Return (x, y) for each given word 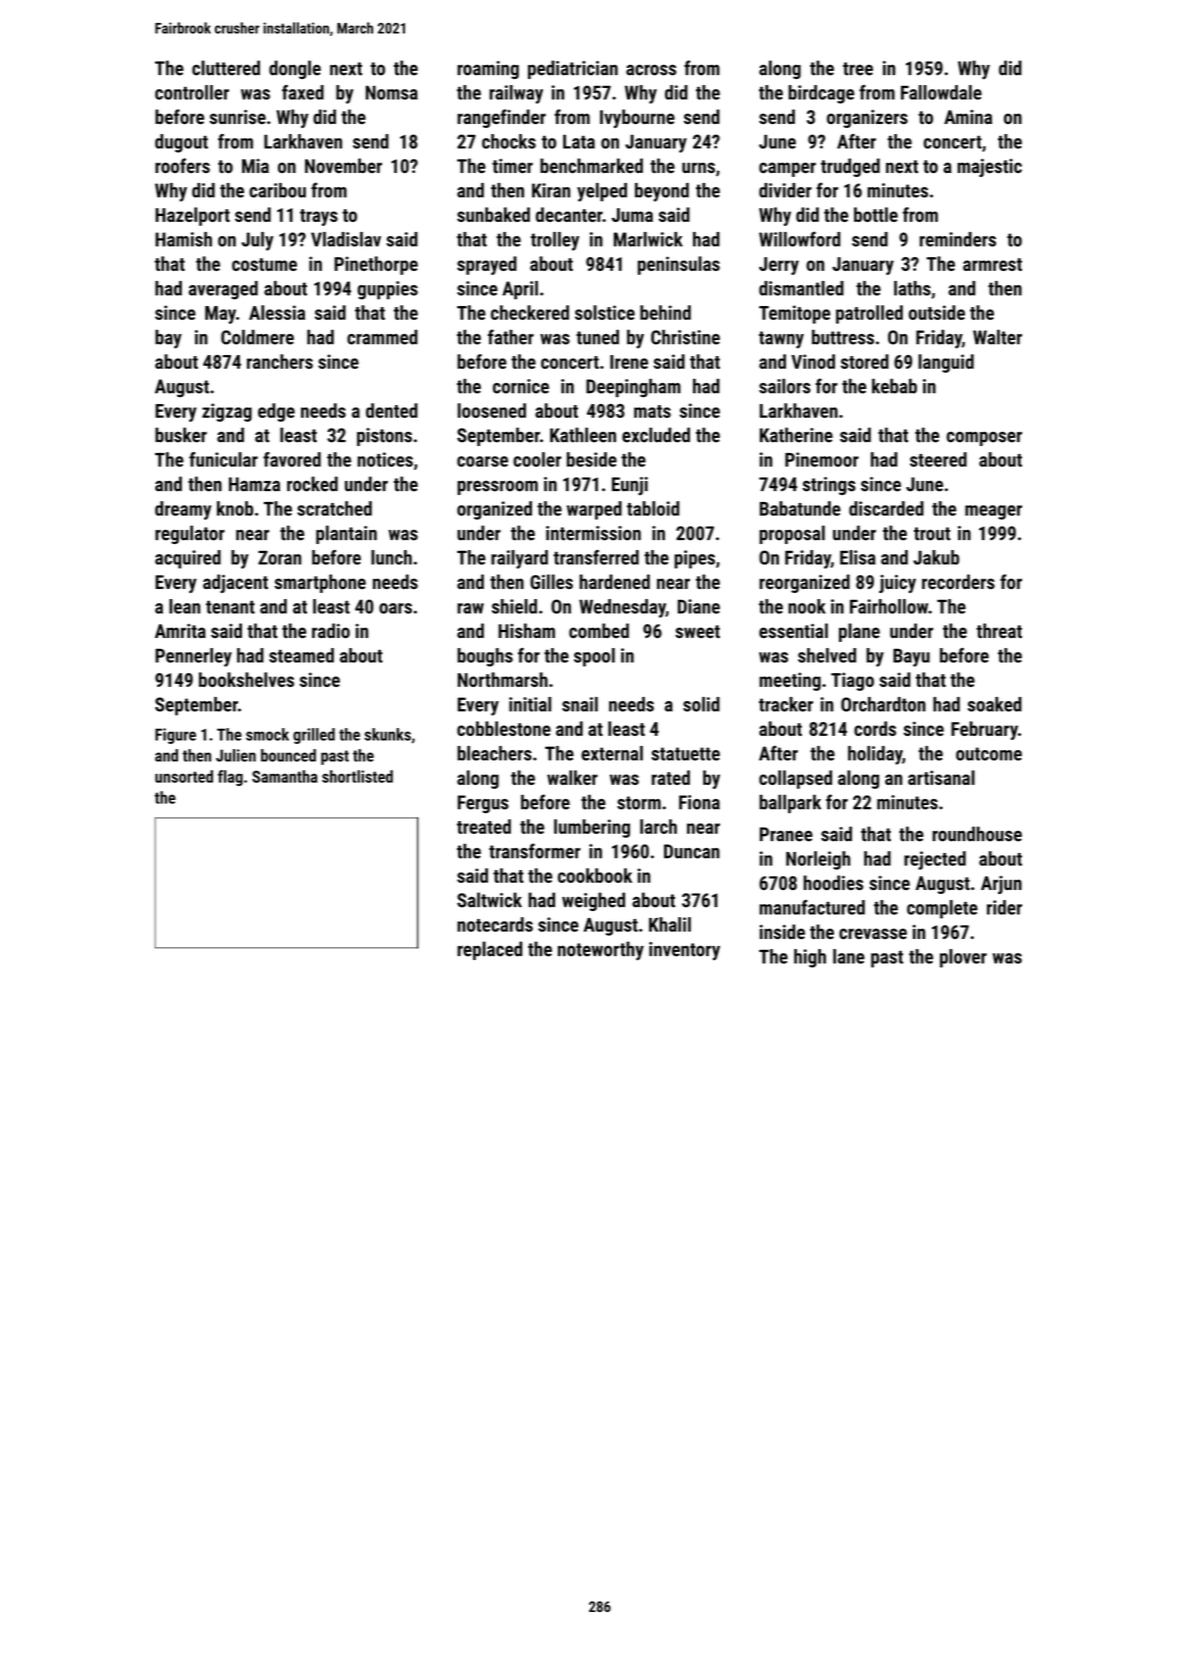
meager (993, 512)
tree (858, 69)
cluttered (226, 68)
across (651, 70)
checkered (530, 312)
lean (184, 606)
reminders (958, 239)
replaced (489, 950)
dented (392, 410)
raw (470, 608)
